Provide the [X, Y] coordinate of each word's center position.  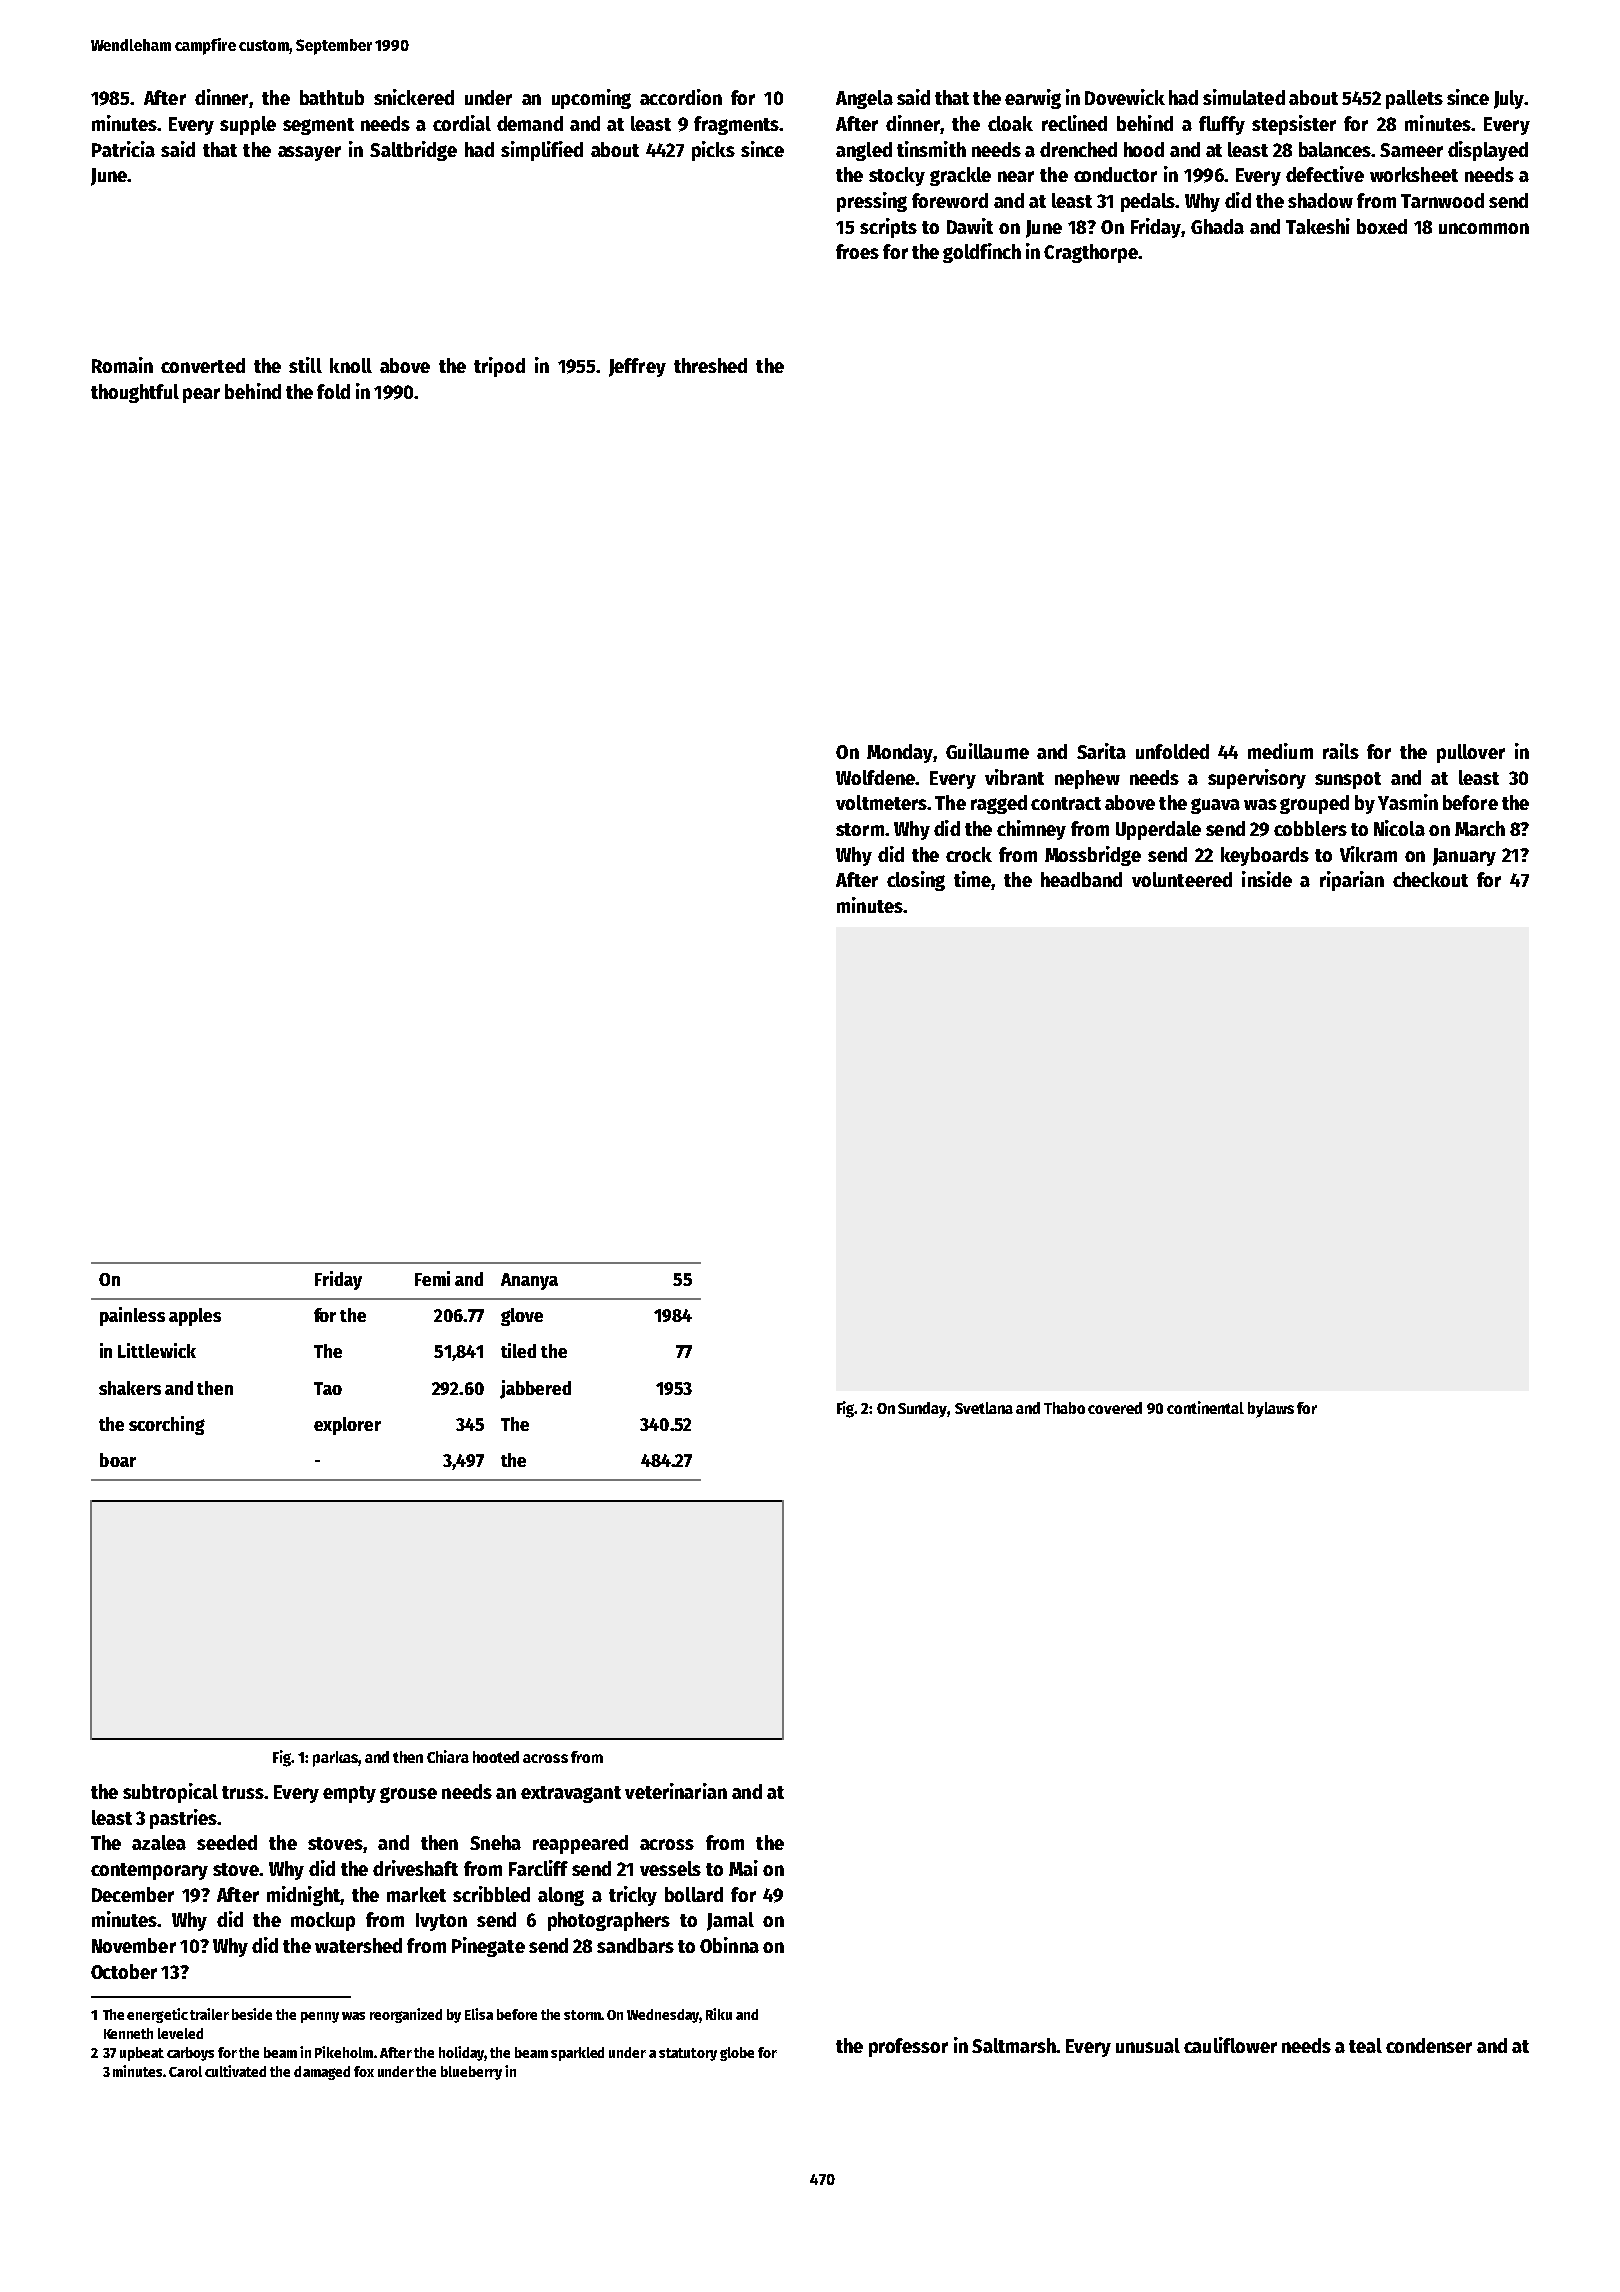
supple [248, 125]
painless [132, 1316]
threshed [710, 365]
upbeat [142, 2054]
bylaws [1271, 1410]
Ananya [529, 1281]
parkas [335, 1759]
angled [864, 151]
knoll [351, 365]
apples [195, 1317]
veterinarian [676, 1791]
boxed [1382, 226]
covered [1115, 1408]
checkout [1430, 879]
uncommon [1484, 228]
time [972, 879]
